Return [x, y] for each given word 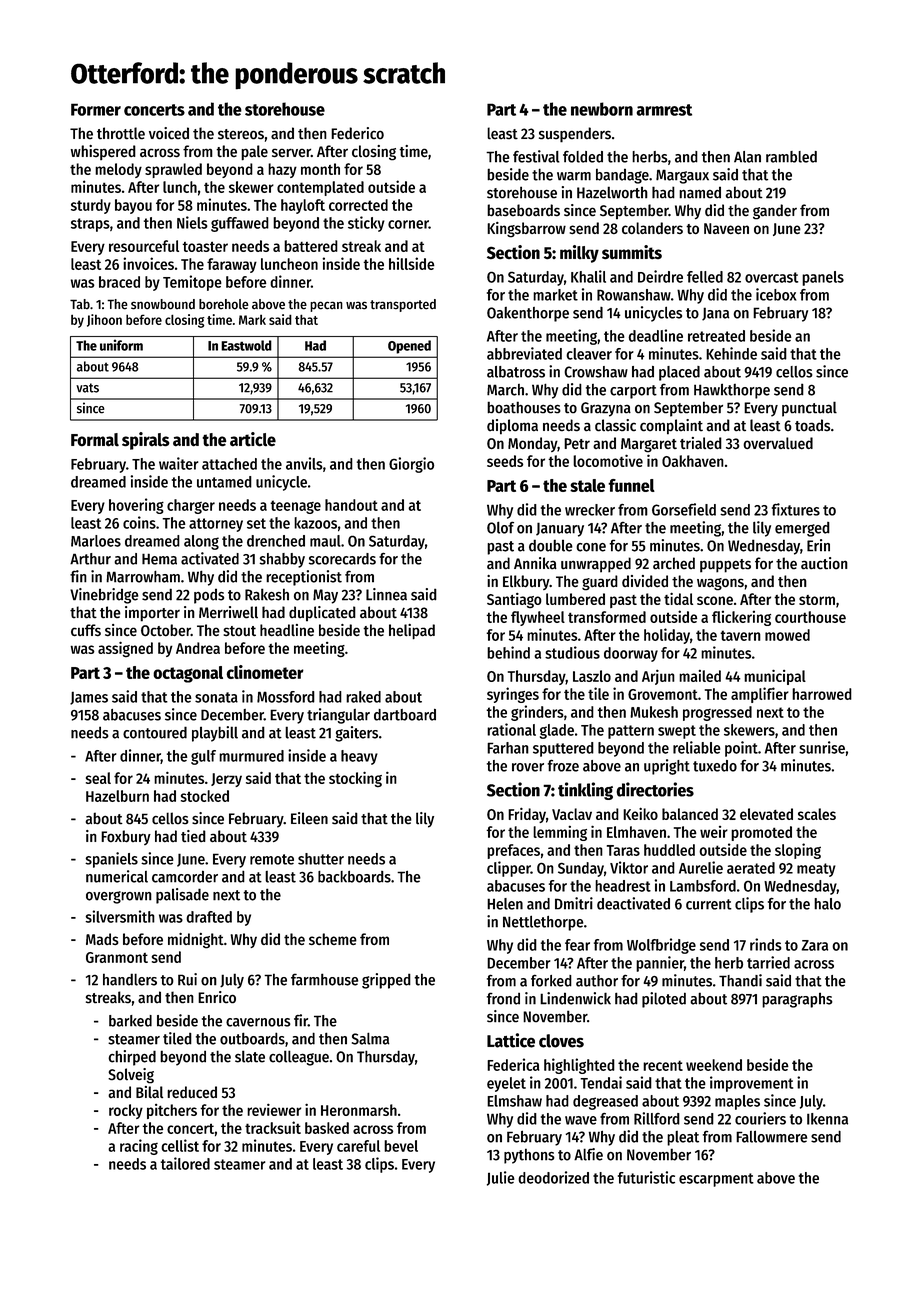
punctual [809, 409]
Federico [357, 133]
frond [503, 999]
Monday [532, 444]
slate [250, 1056]
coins [139, 522]
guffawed [240, 224]
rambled [791, 157]
